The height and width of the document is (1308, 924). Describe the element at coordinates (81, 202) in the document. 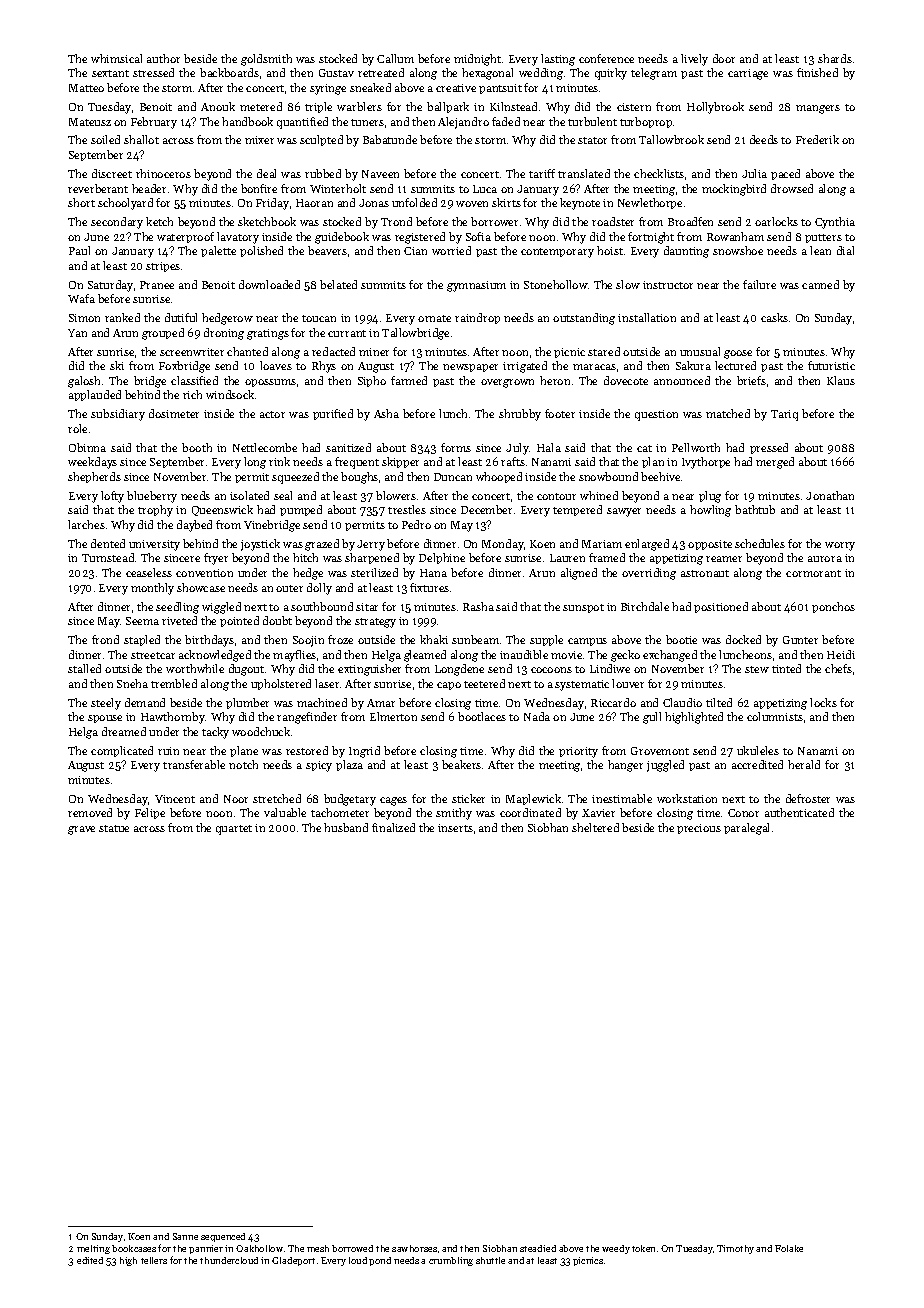

I see `short` at that location.
